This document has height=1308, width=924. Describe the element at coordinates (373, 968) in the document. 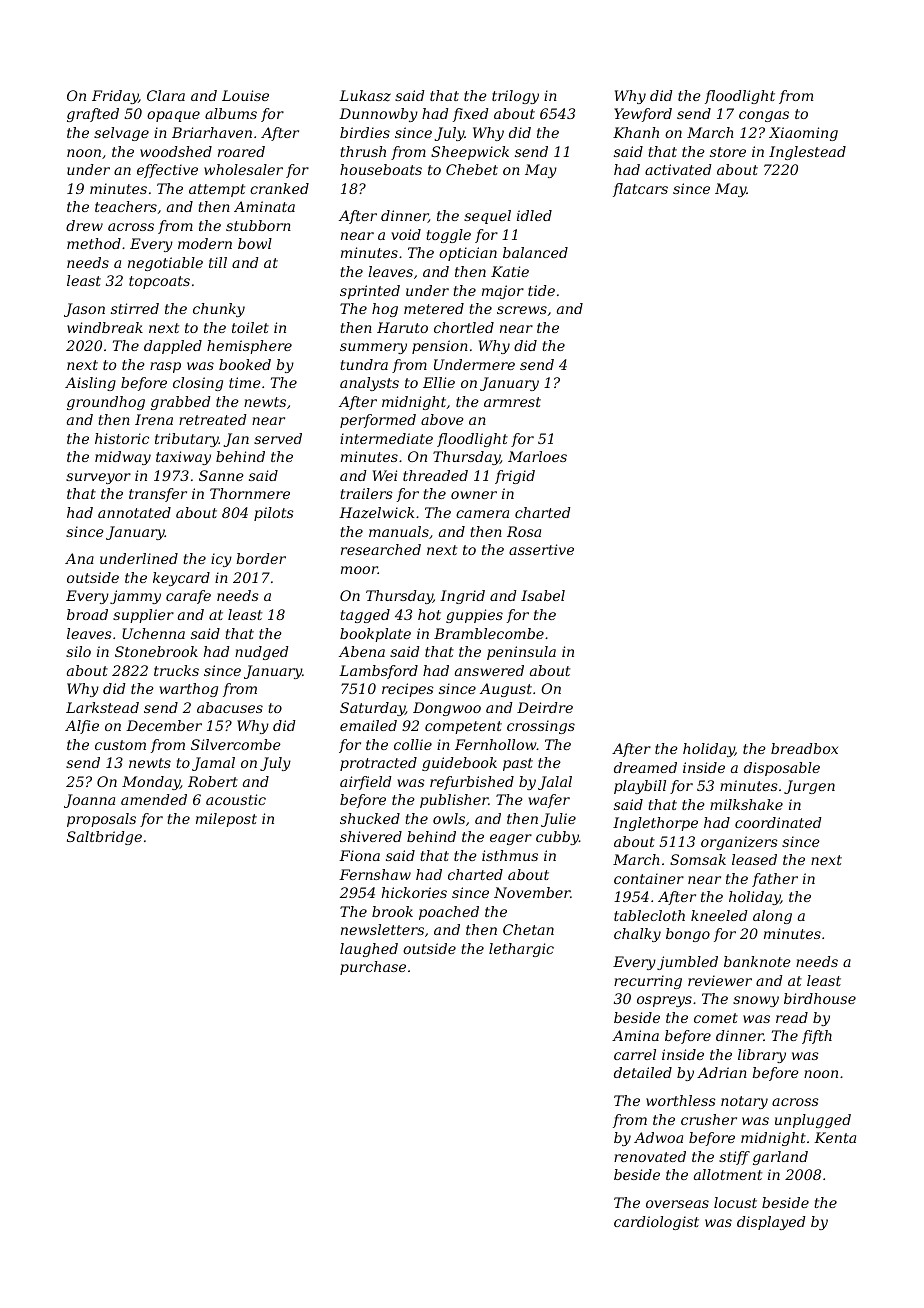

I see `purchase` at that location.
